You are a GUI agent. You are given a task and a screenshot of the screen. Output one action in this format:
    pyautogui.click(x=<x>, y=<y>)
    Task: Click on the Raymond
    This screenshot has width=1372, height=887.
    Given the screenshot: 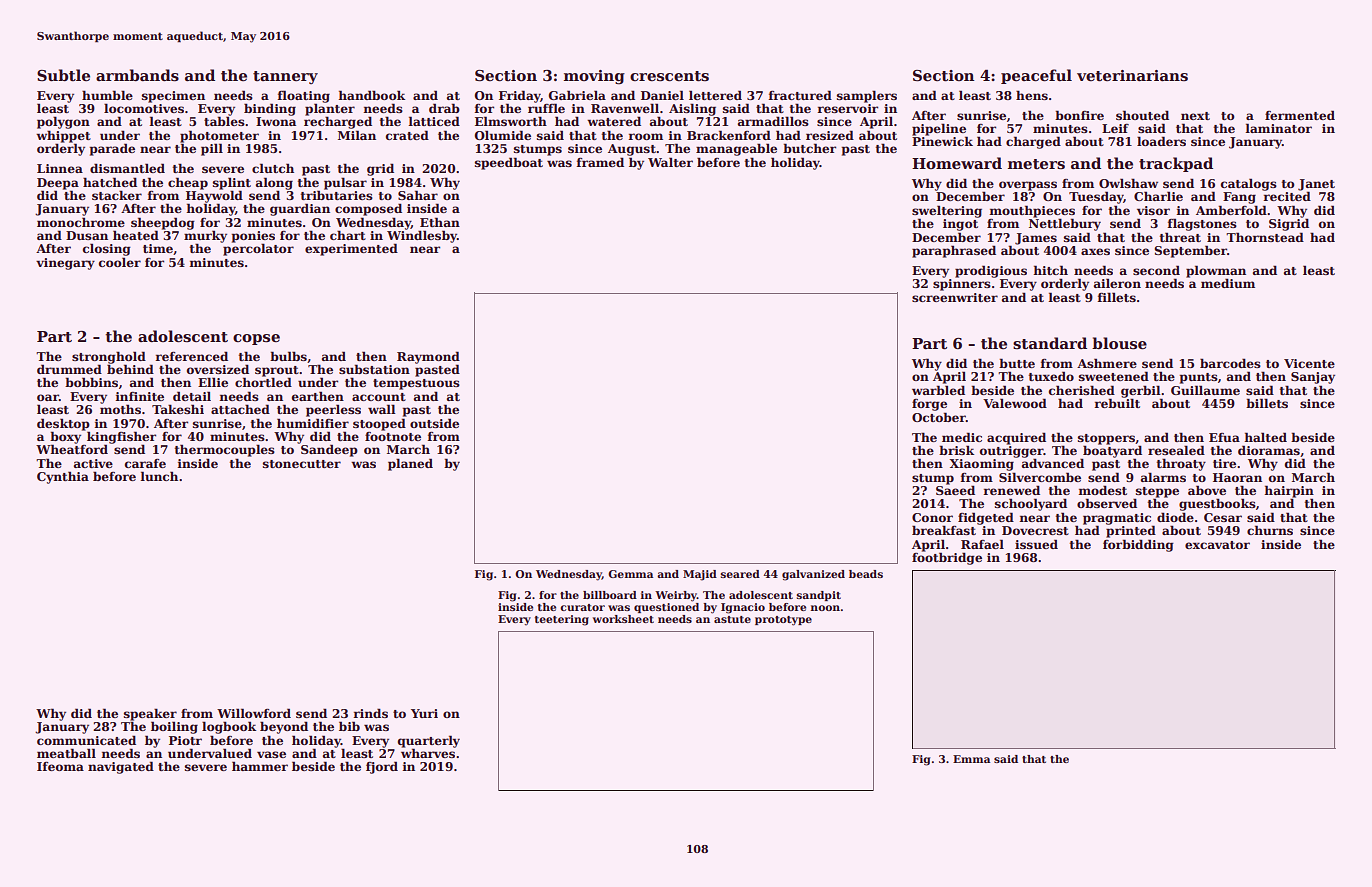 What is the action you would take?
    pyautogui.click(x=428, y=357)
